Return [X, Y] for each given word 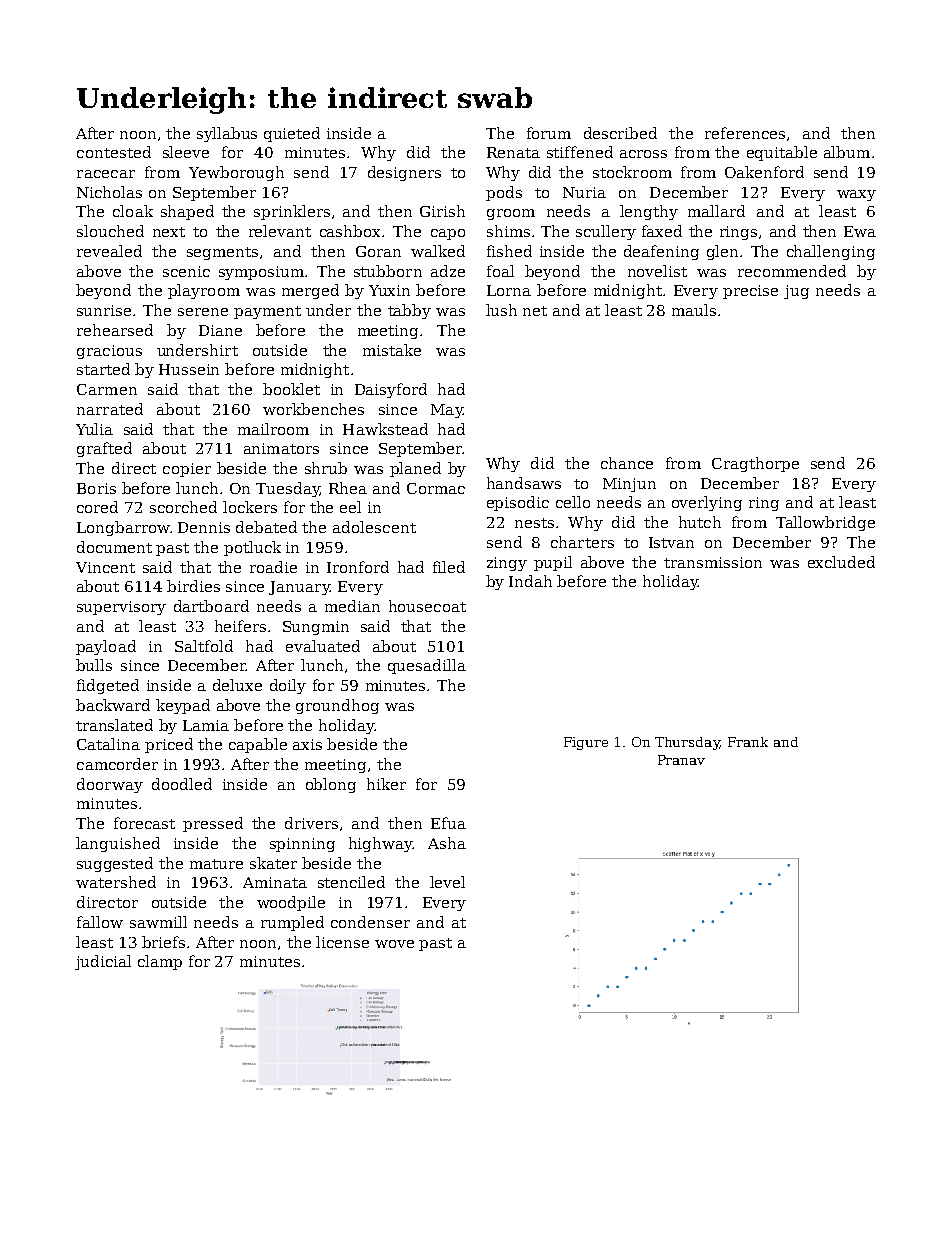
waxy [856, 195]
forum [549, 133]
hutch [700, 522]
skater [273, 863]
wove [394, 944]
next [169, 232]
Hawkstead [385, 429]
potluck [252, 548]
